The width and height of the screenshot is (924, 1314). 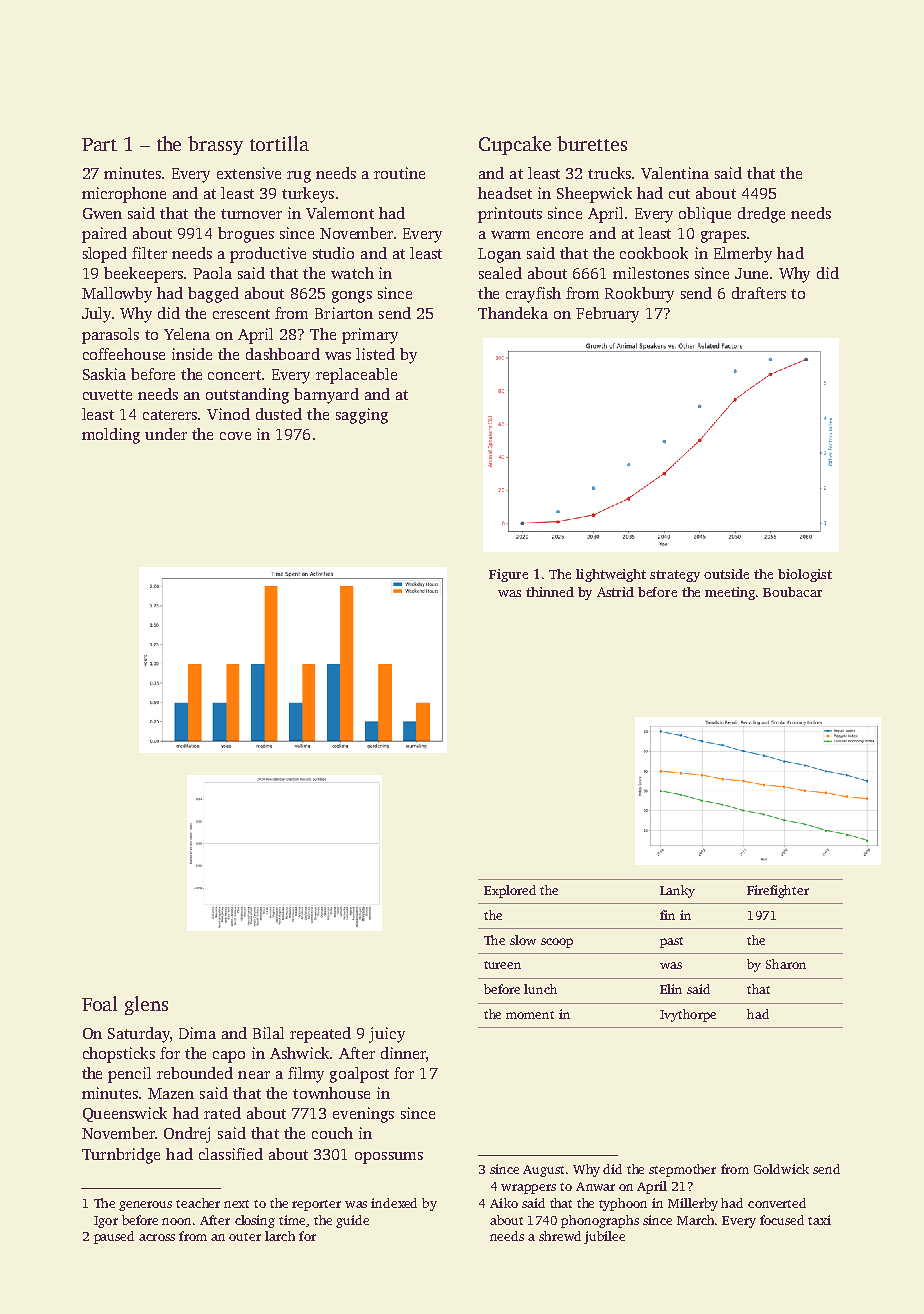 I want to click on Explored, so click(x=510, y=891).
